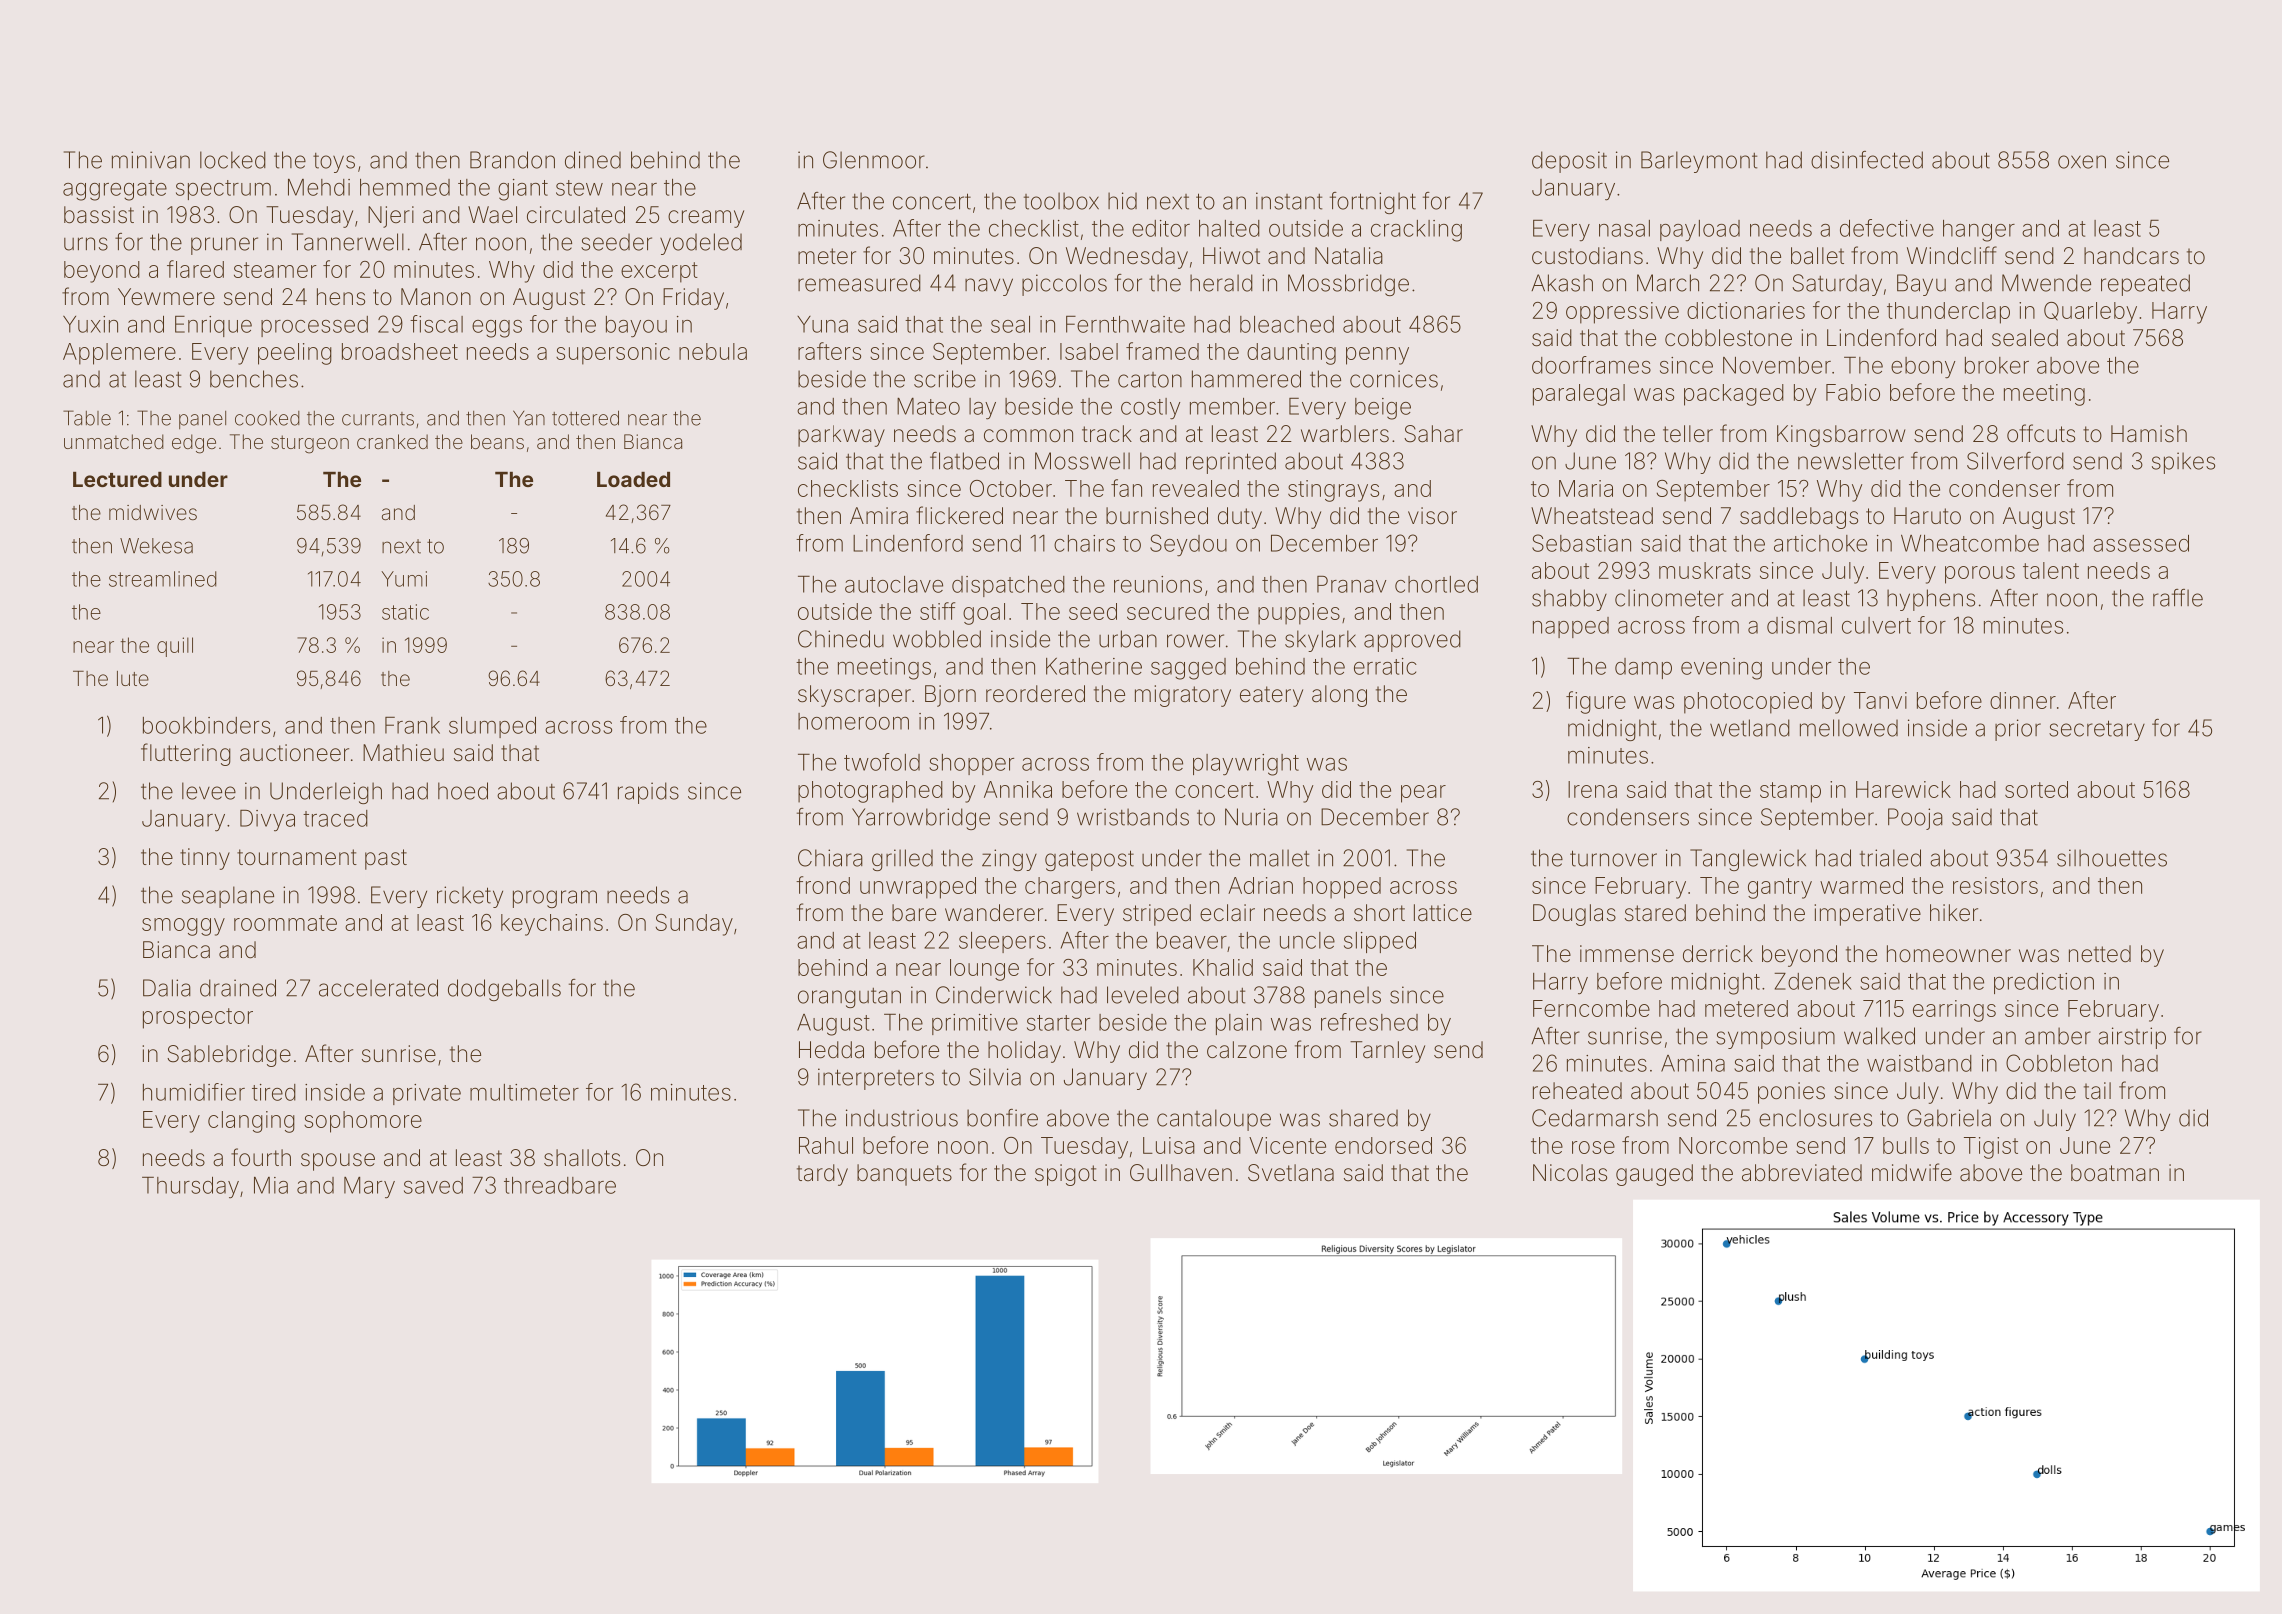 The width and height of the screenshot is (2282, 1614). I want to click on Mia, so click(271, 1185).
